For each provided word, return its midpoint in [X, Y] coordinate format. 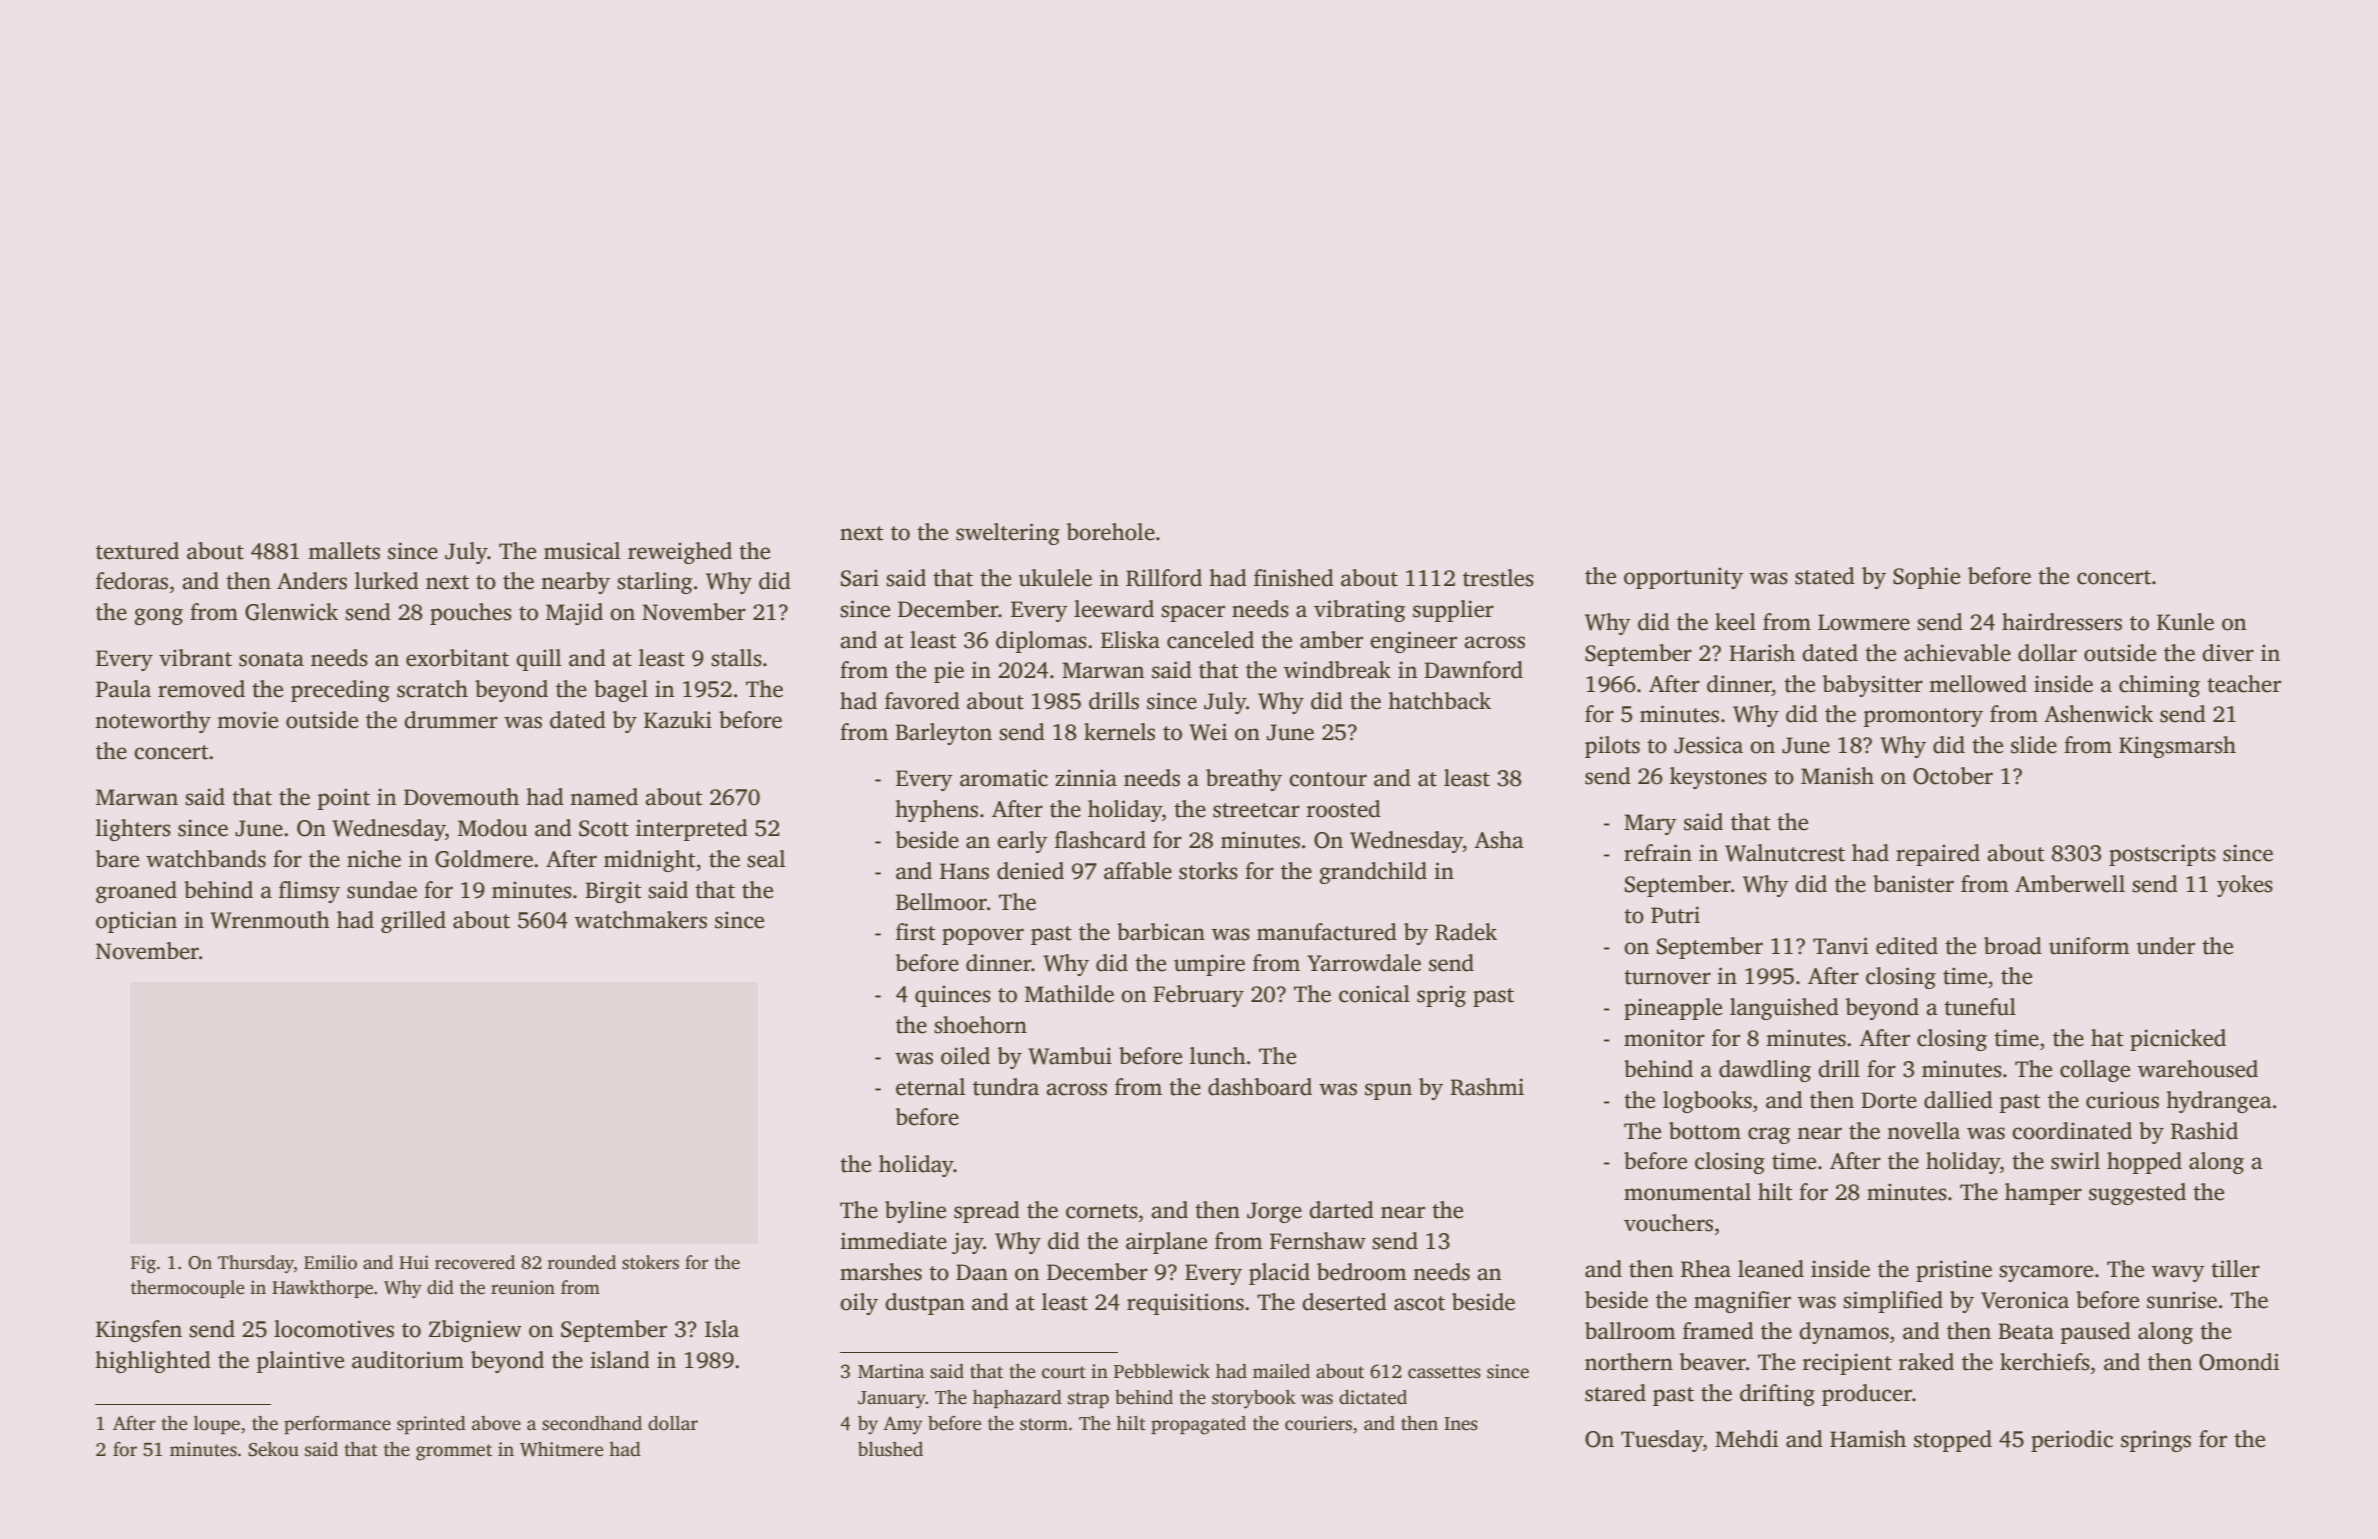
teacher [2244, 684]
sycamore [2046, 1273]
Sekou [273, 1449]
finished [1294, 578]
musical [582, 551]
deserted [1344, 1302]
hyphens [936, 811]
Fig [143, 1264]
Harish [1762, 653]
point [344, 799]
